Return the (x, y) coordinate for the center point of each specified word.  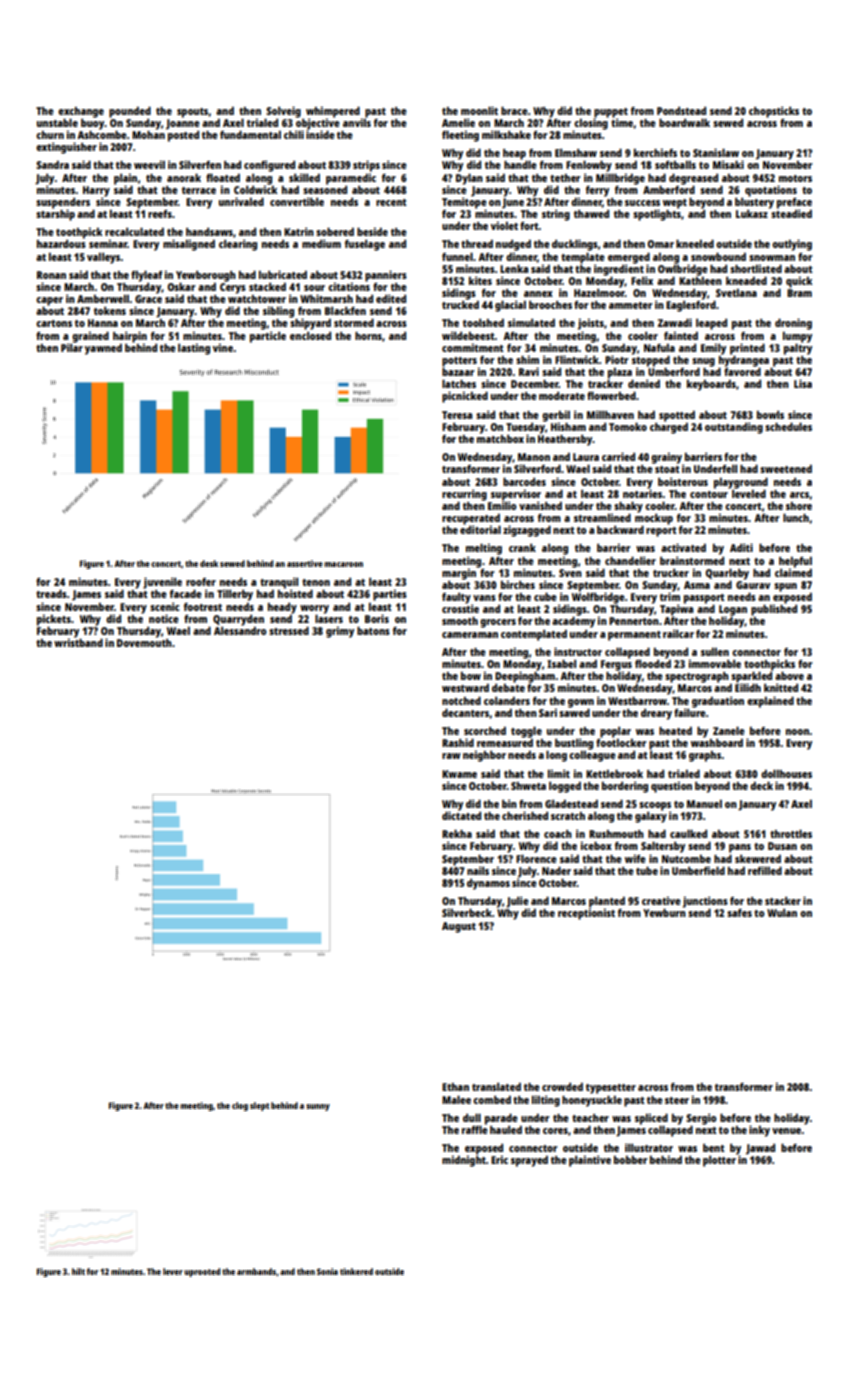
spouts (193, 113)
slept (260, 1106)
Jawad (760, 1149)
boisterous (683, 481)
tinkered (356, 1271)
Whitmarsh (326, 298)
